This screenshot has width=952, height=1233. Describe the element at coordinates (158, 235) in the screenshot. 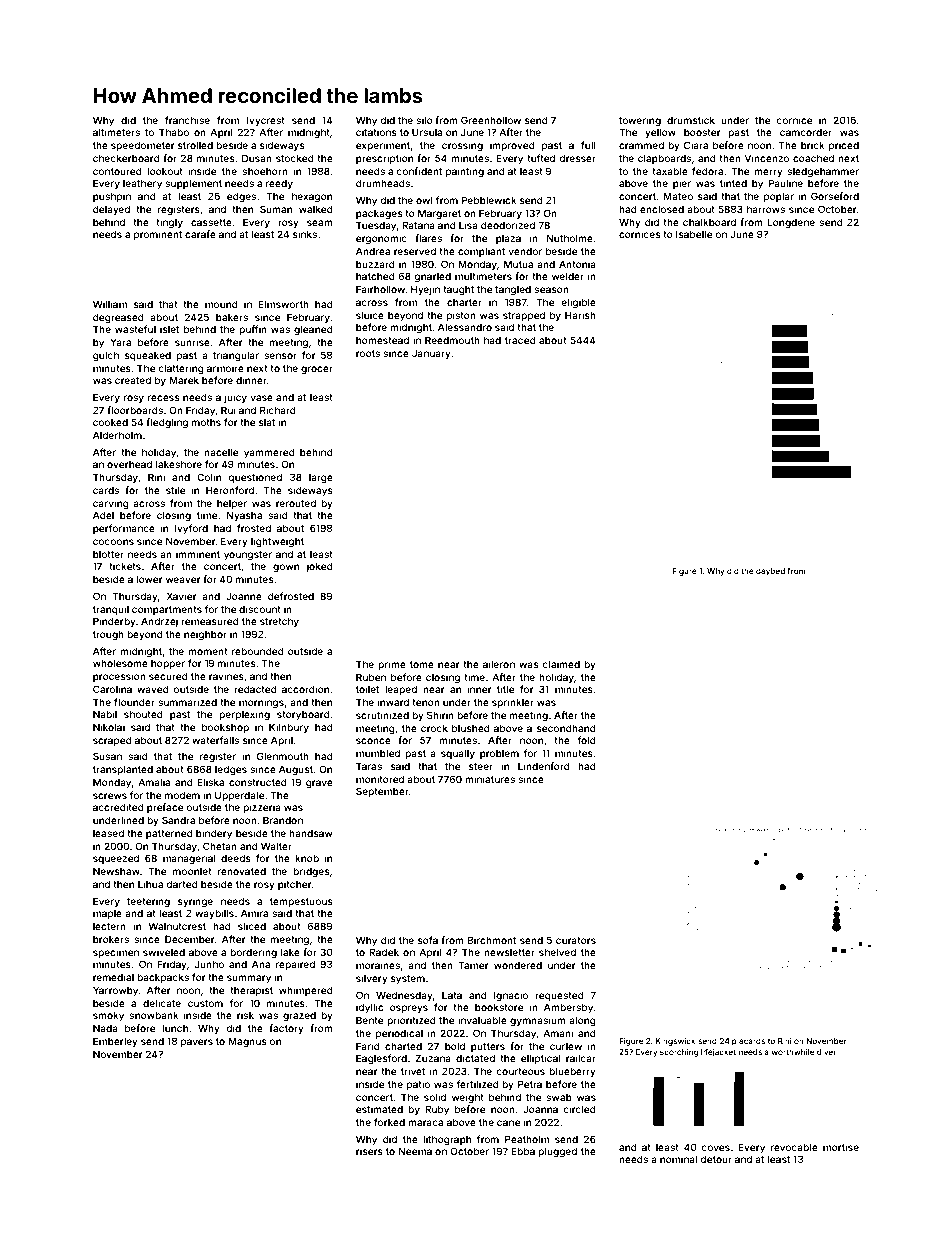

I see `prominent` at that location.
